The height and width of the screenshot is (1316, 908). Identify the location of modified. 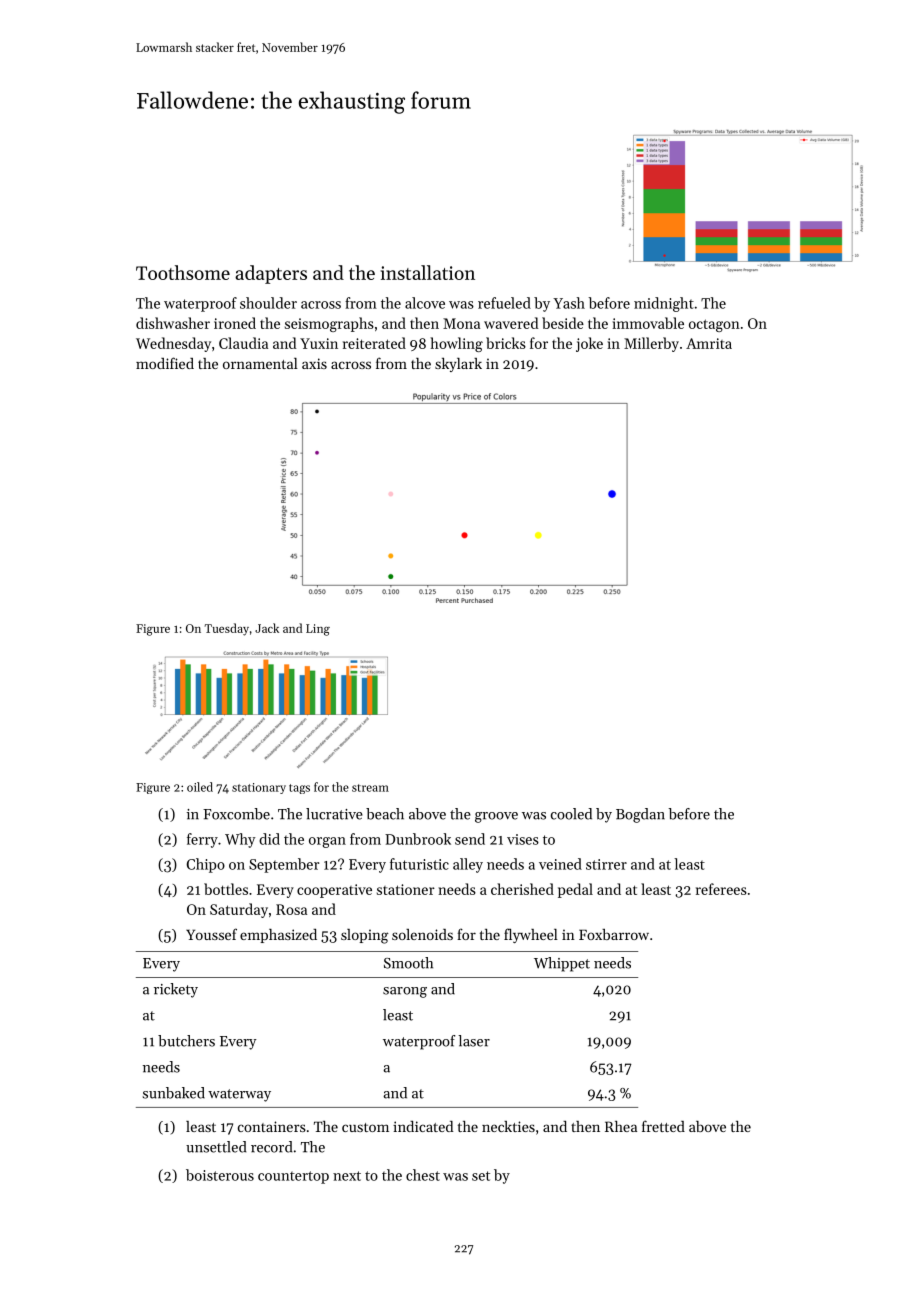
(165, 363).
